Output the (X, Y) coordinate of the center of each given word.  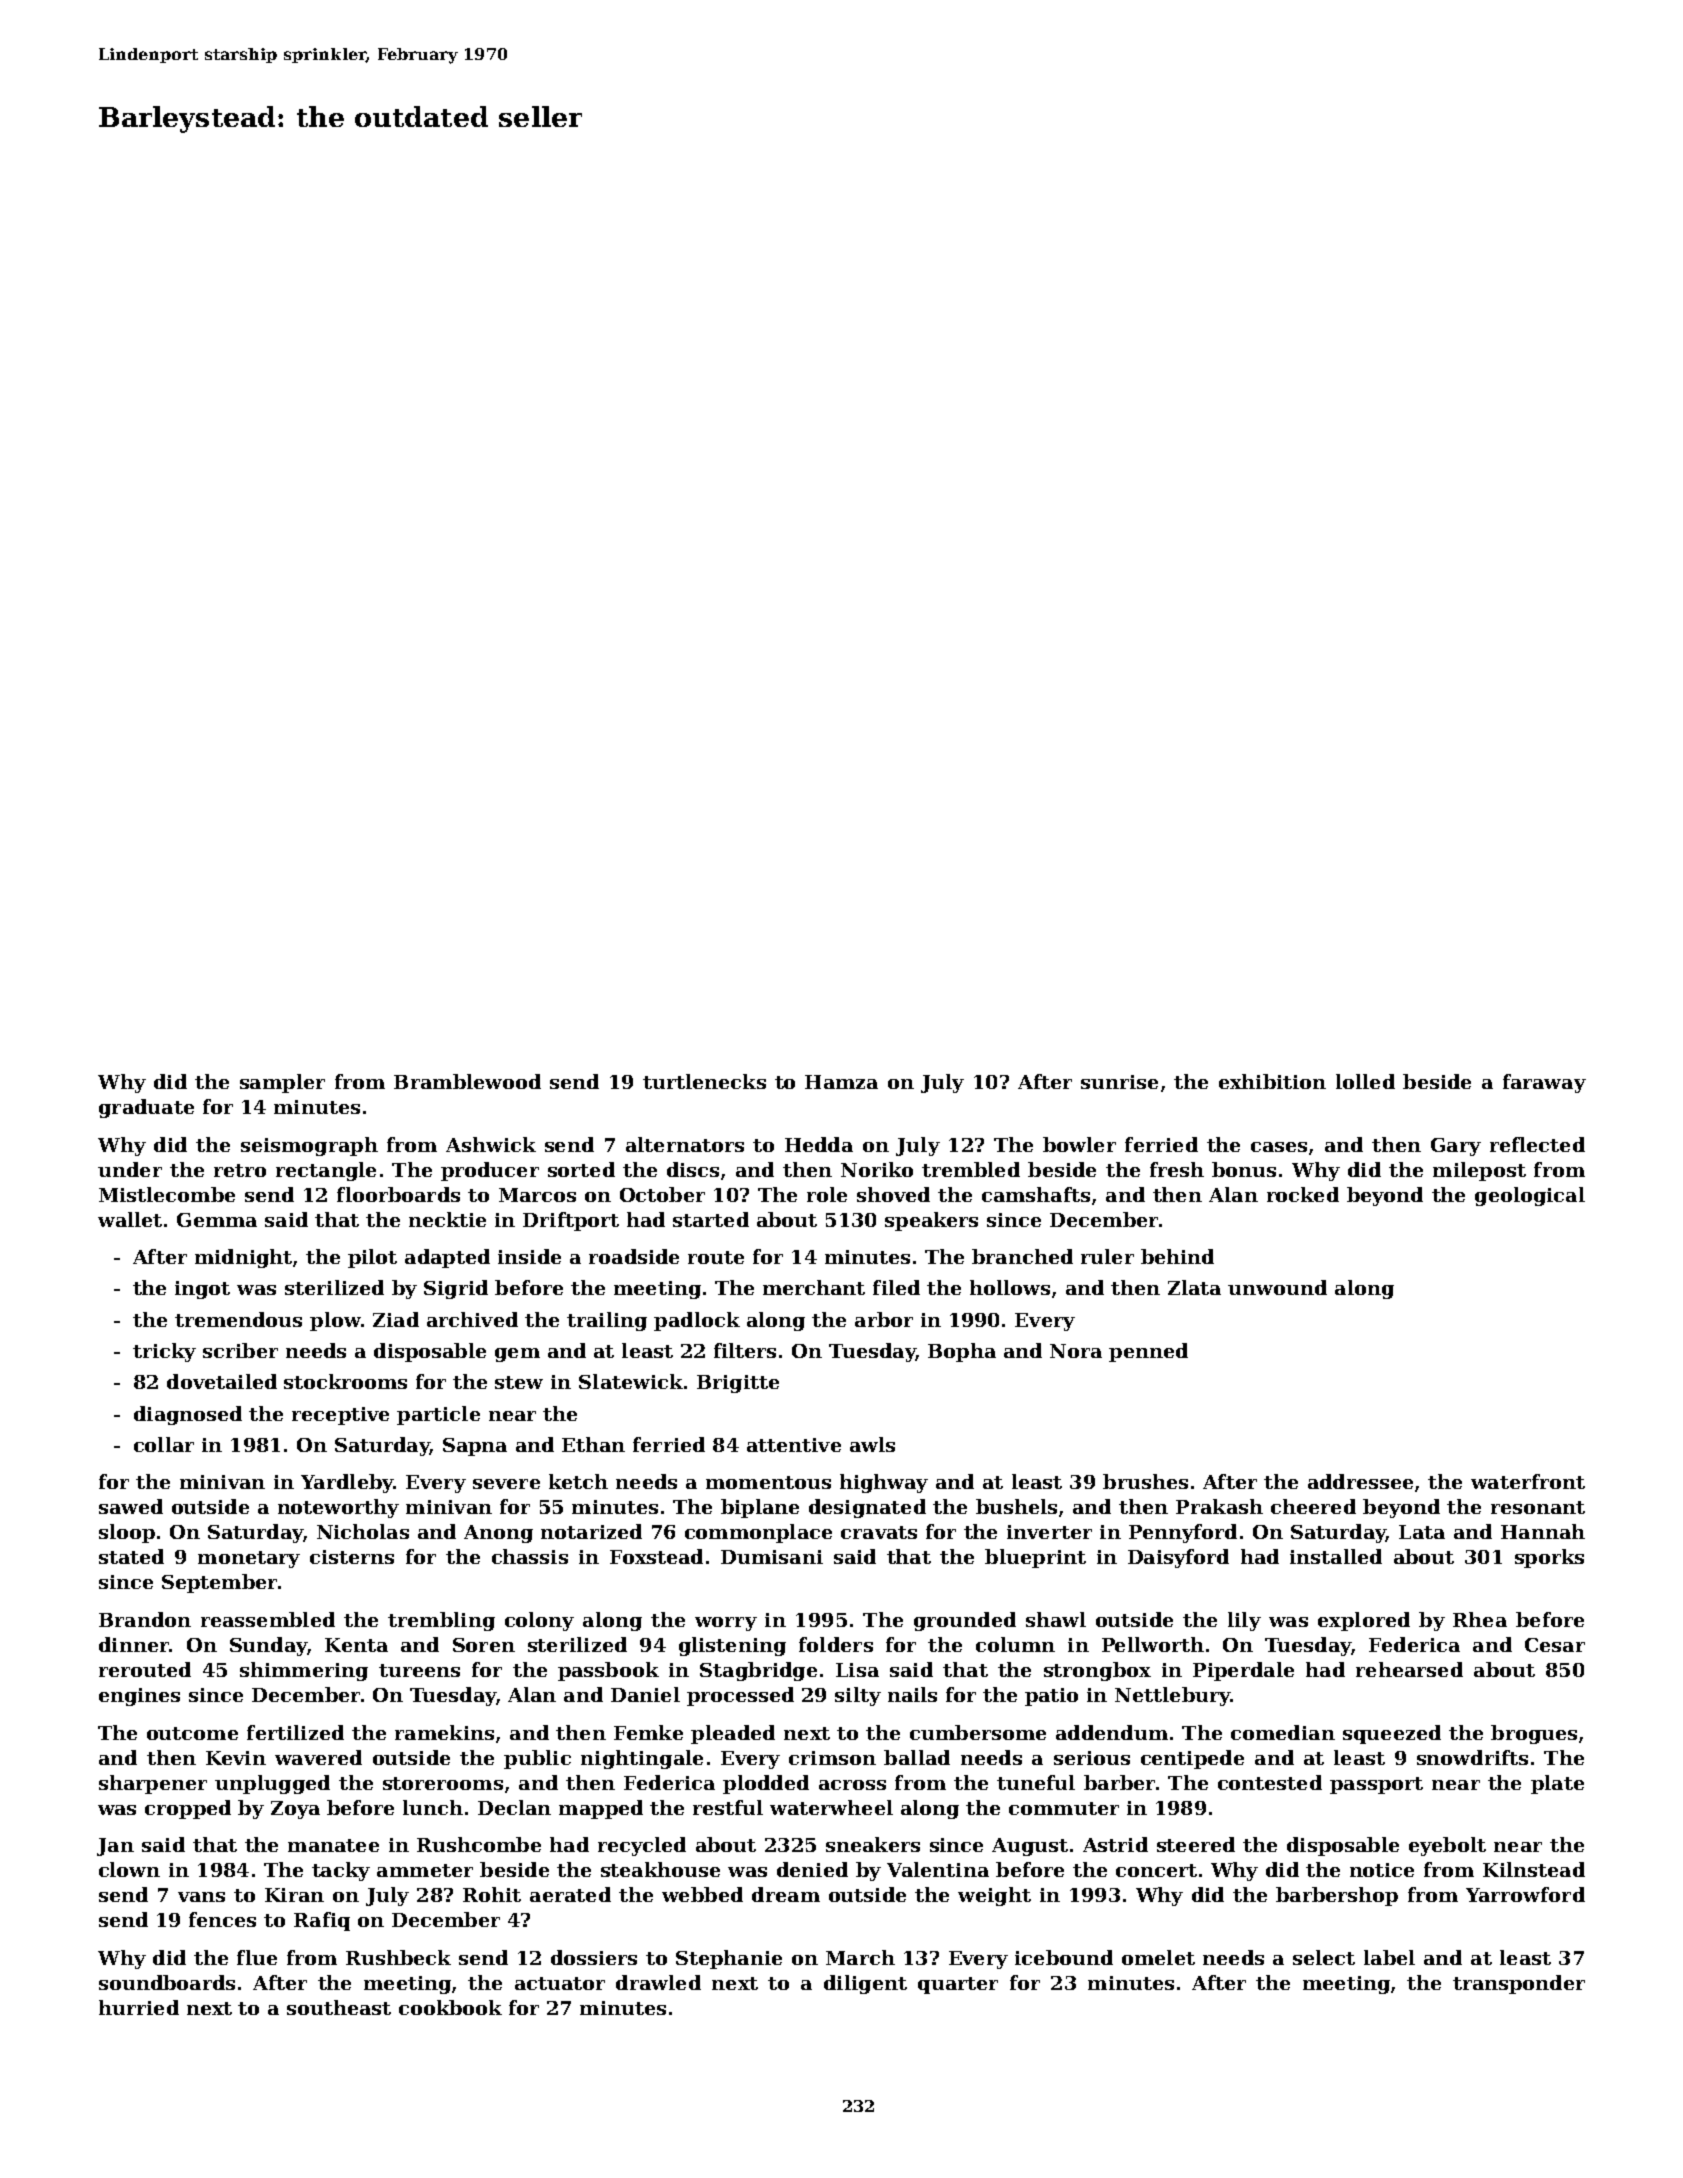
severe (506, 1484)
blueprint (1035, 1558)
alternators (685, 1144)
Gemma (217, 1220)
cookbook (450, 2007)
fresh (1177, 1169)
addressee (1360, 1481)
